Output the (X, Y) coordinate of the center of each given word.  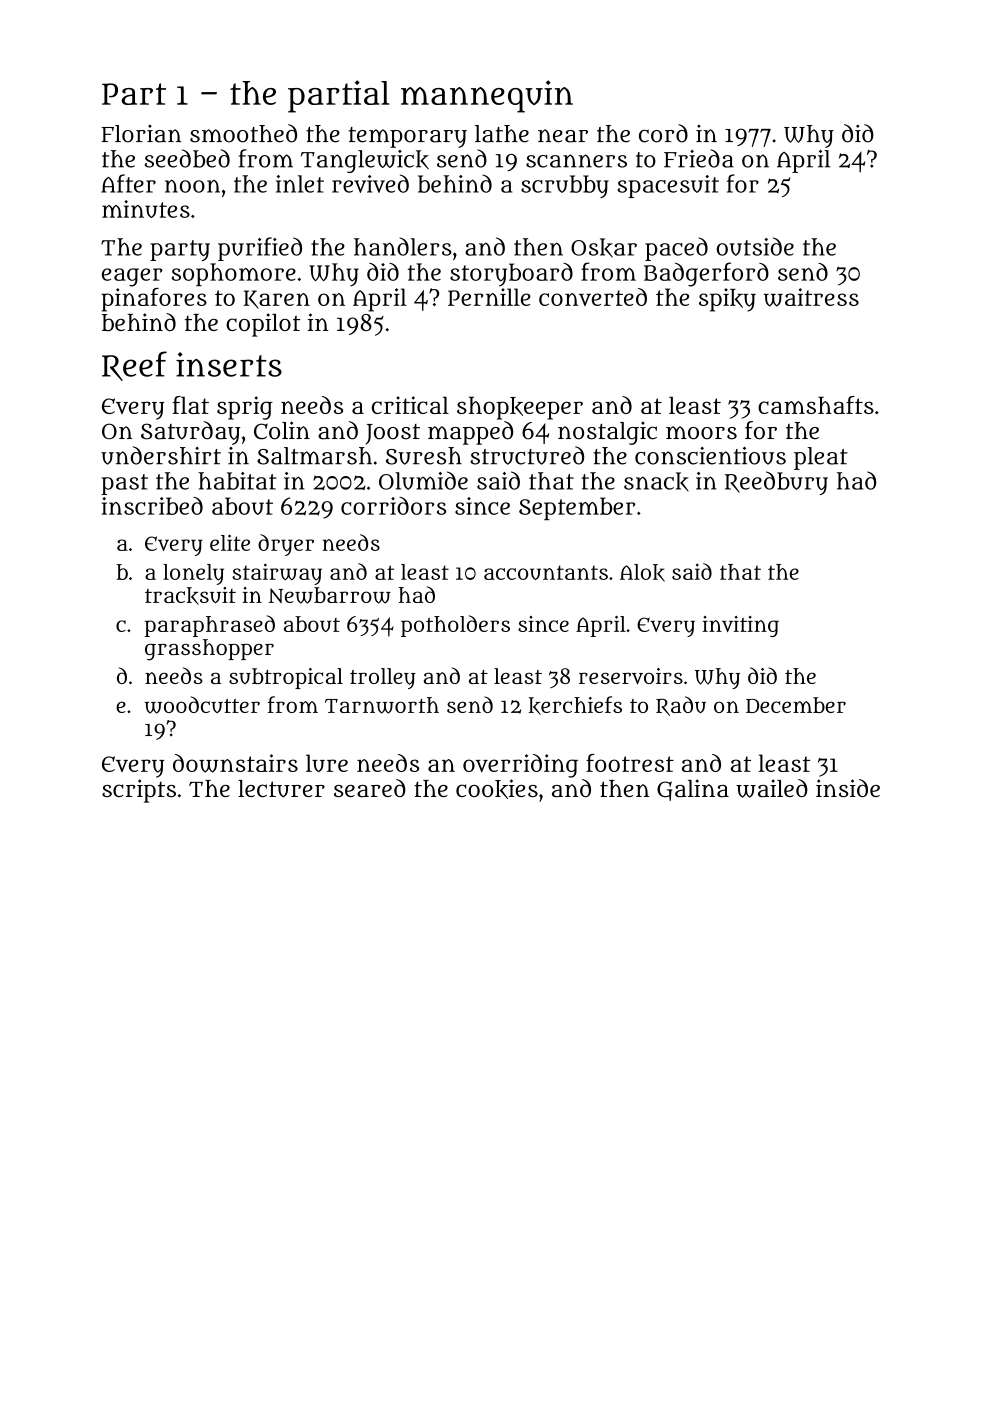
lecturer (281, 789)
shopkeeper (520, 408)
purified (260, 249)
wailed (772, 788)
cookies (497, 789)
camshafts (816, 405)
